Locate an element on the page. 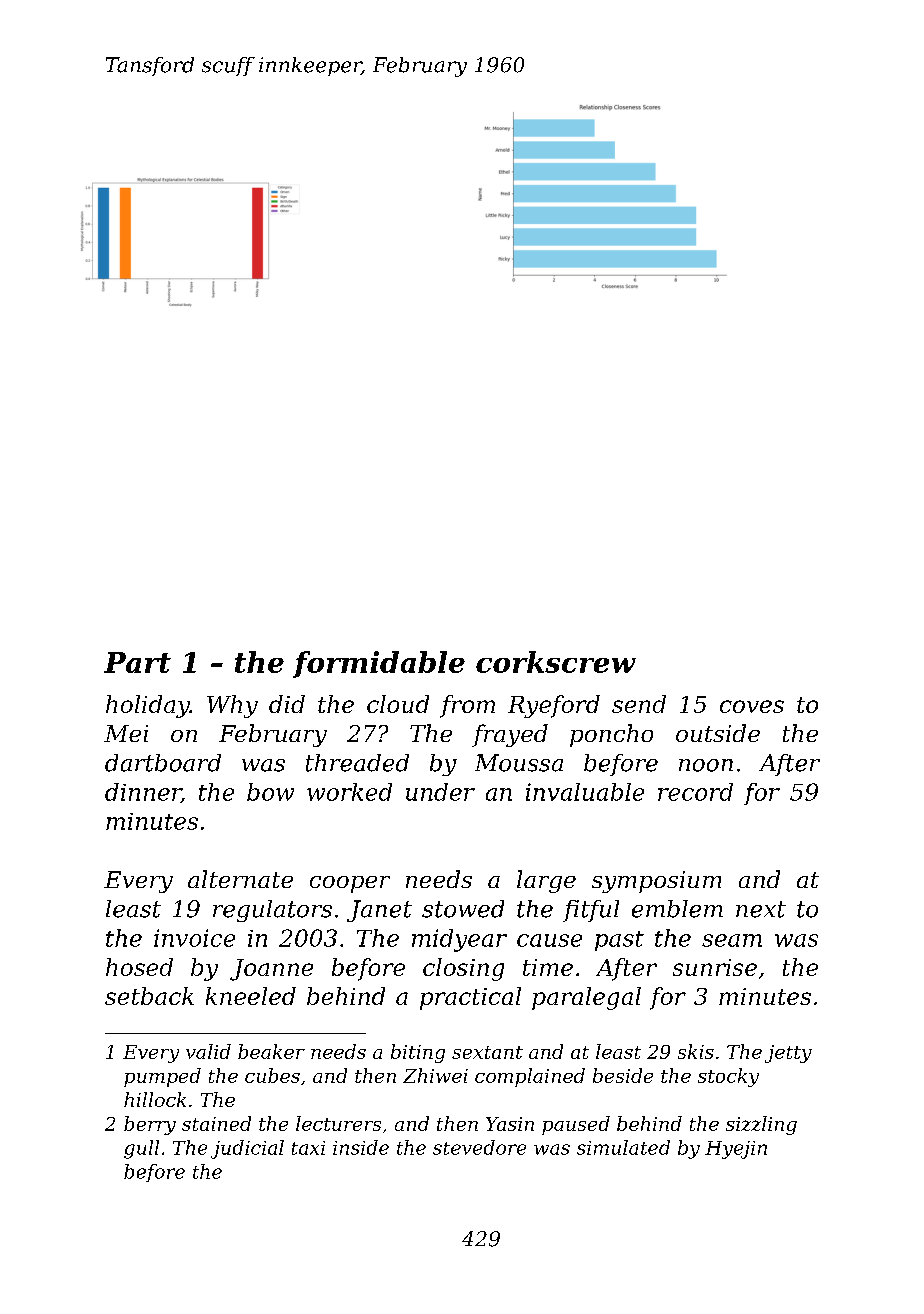 The width and height of the document is (924, 1314). frayed is located at coordinates (510, 735).
